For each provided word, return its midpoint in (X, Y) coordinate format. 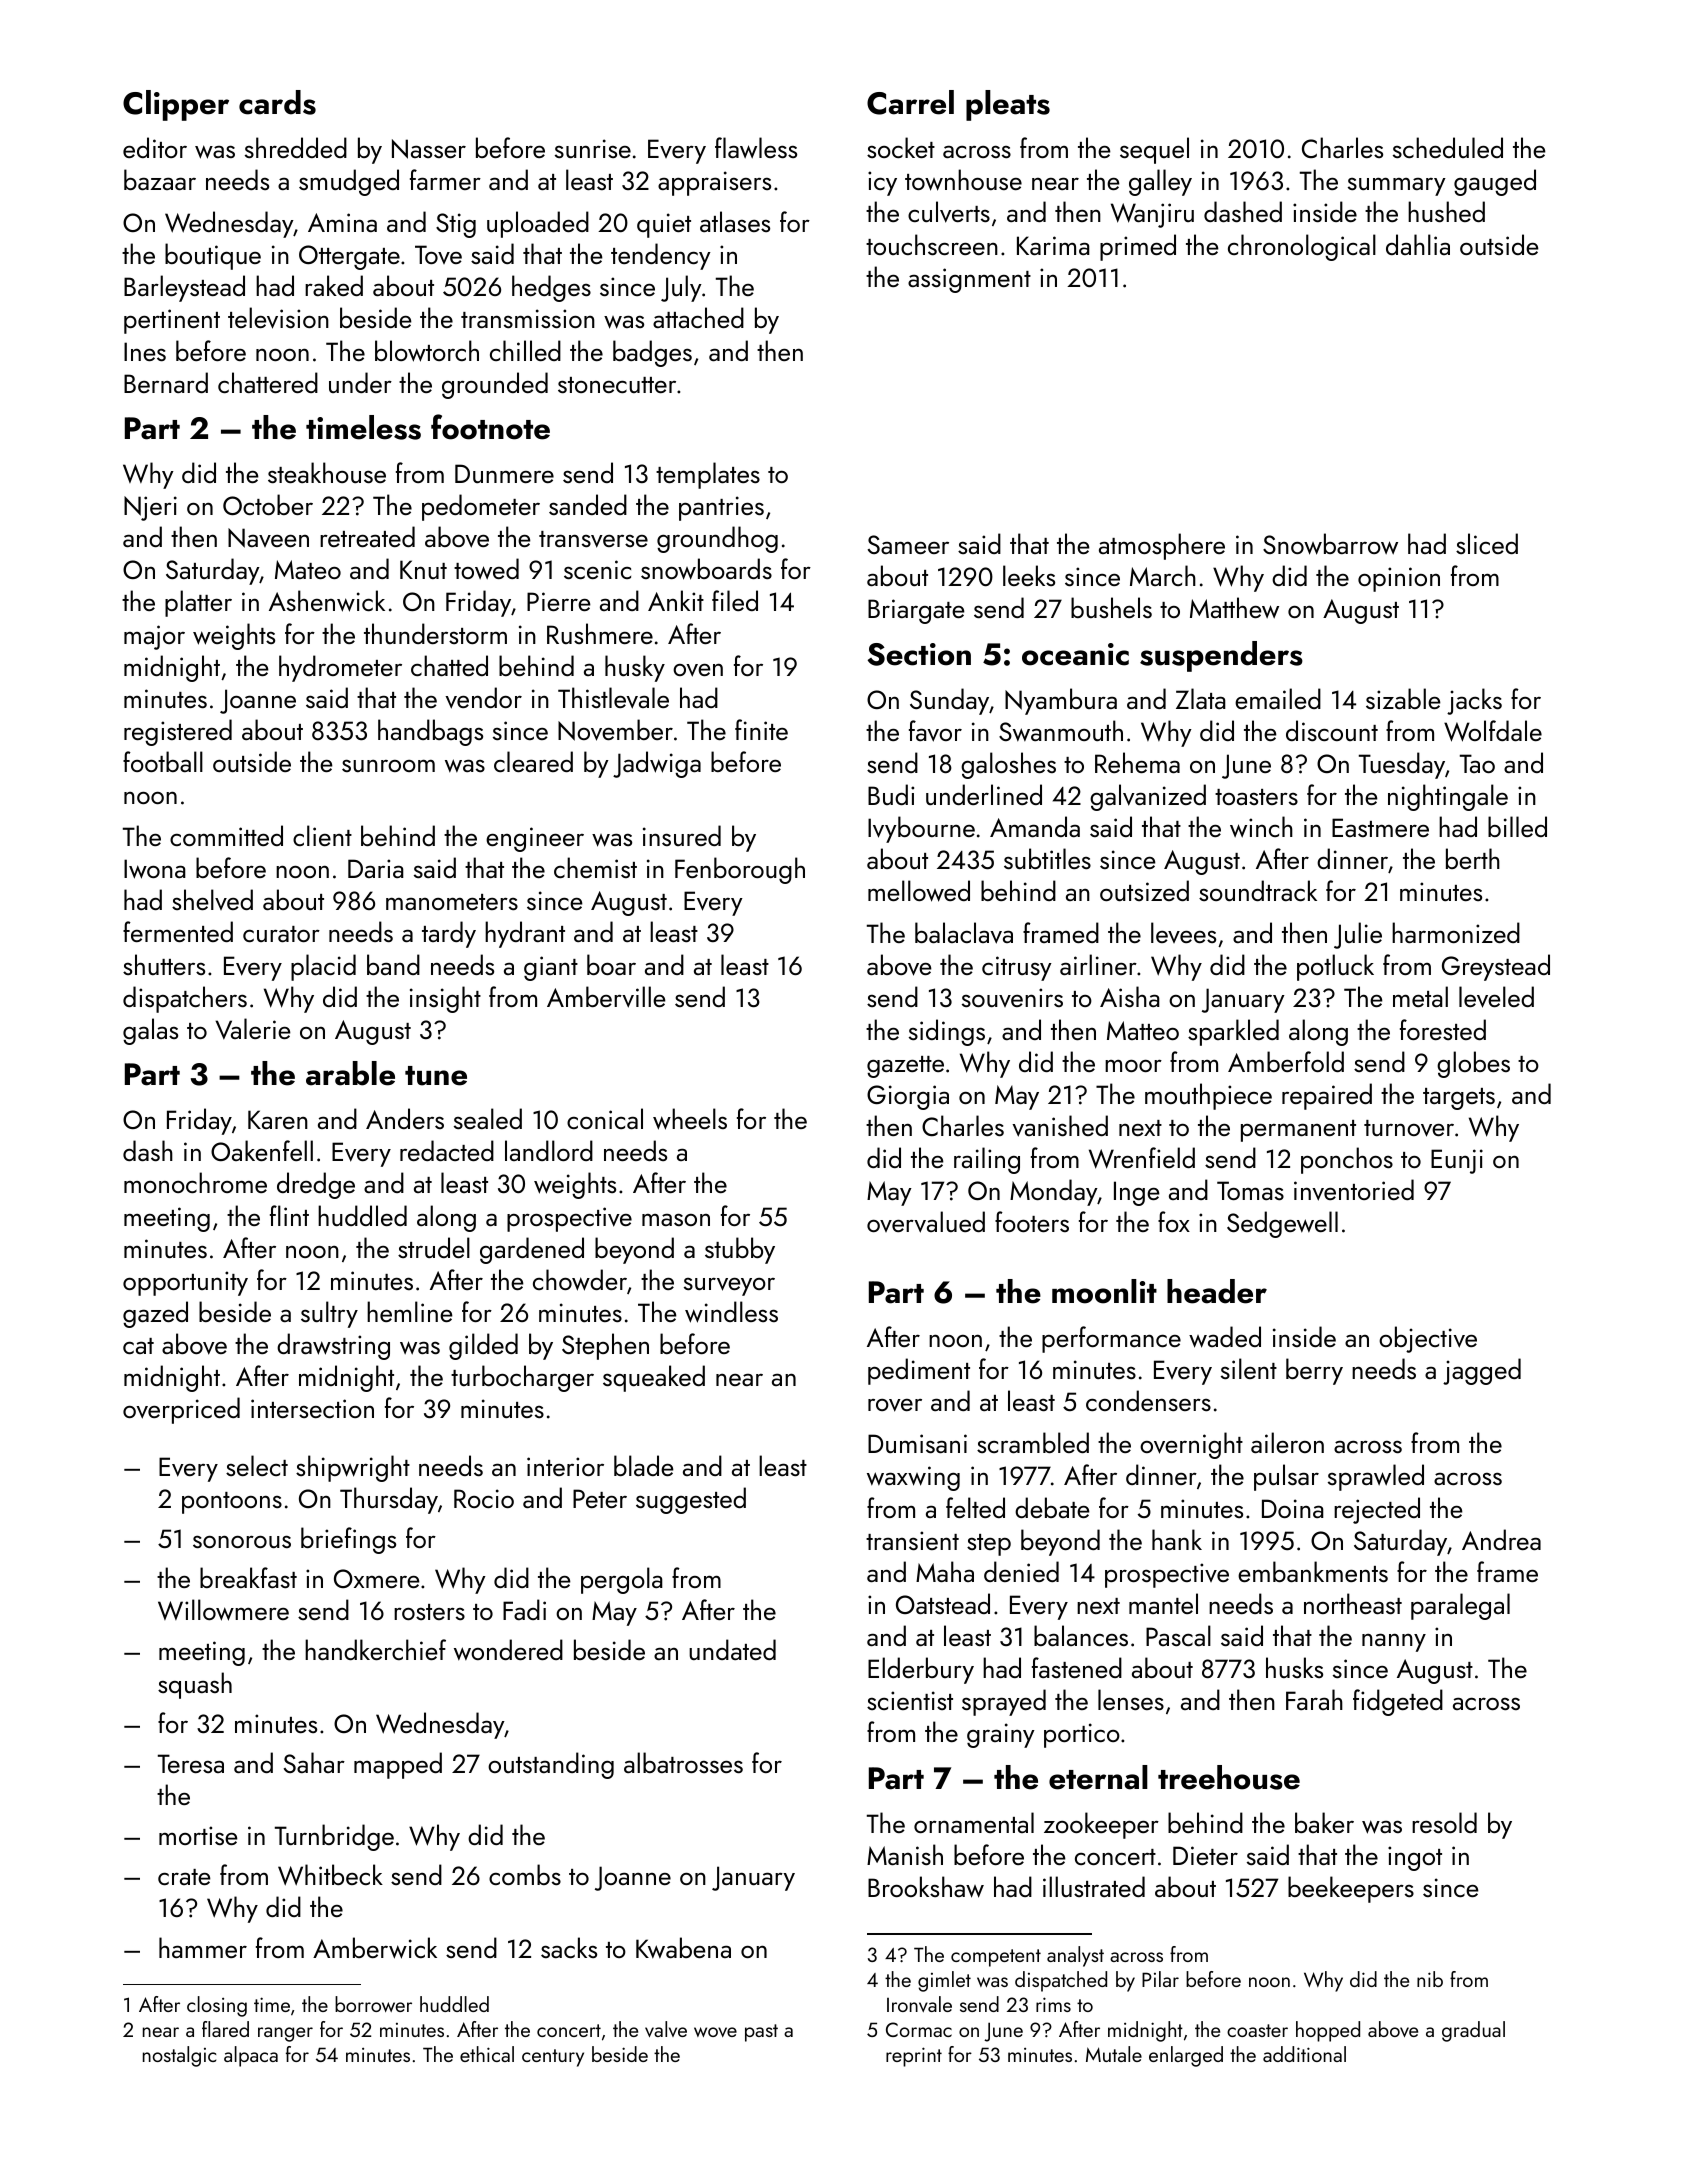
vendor (483, 698)
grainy (1001, 1735)
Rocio (484, 1498)
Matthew (1234, 608)
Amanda (1035, 826)
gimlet (944, 1981)
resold (1444, 1822)
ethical (487, 2054)
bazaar (160, 179)
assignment (969, 280)
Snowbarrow (1330, 544)
